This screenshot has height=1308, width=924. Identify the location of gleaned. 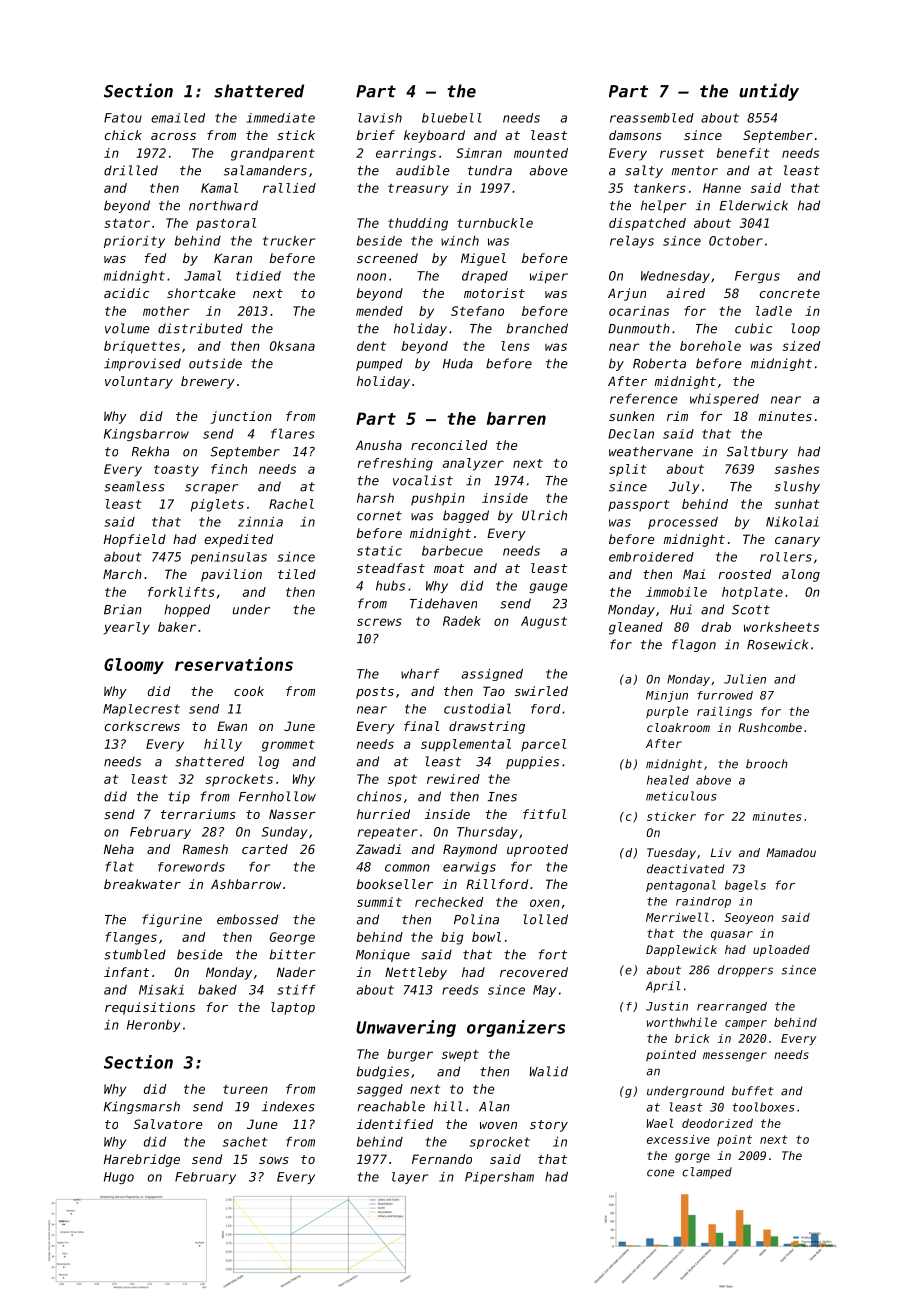
(636, 628).
